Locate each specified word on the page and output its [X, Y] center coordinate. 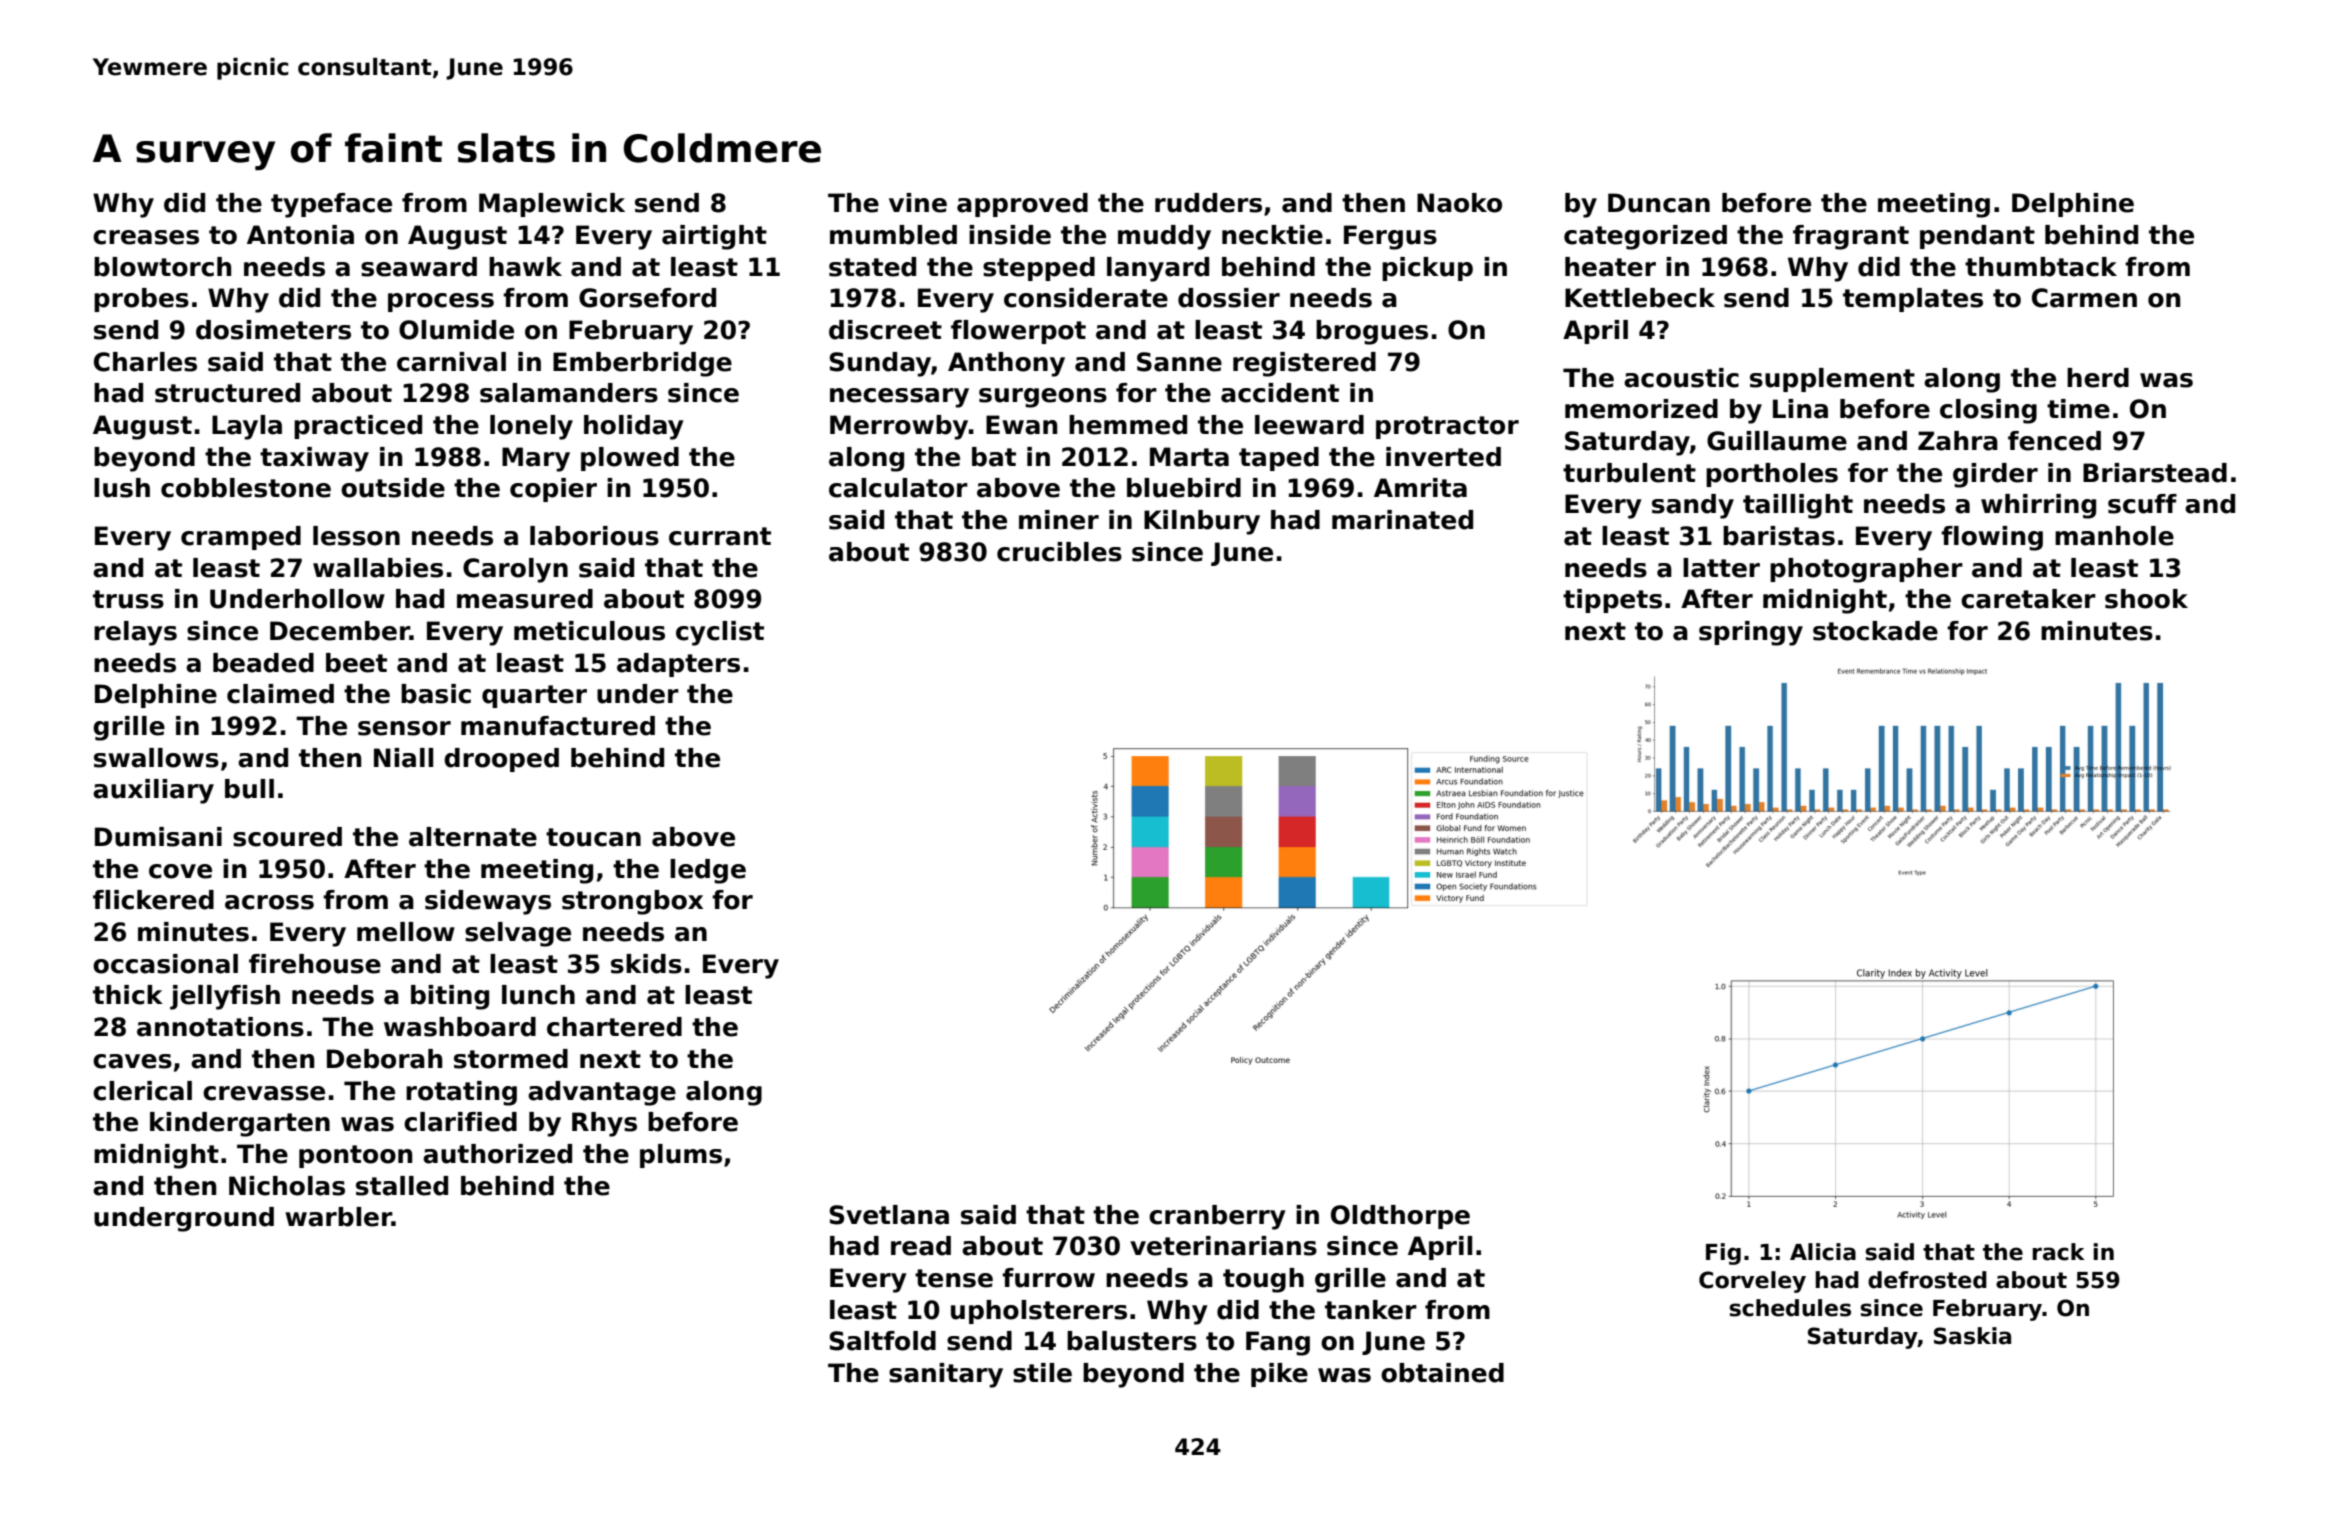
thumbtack [2041, 267]
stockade [1875, 631]
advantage [602, 1093]
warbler [338, 1217]
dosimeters [273, 330]
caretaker [2028, 599]
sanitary [946, 1375]
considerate [1086, 298]
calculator [898, 488]
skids [646, 964]
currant [720, 536]
